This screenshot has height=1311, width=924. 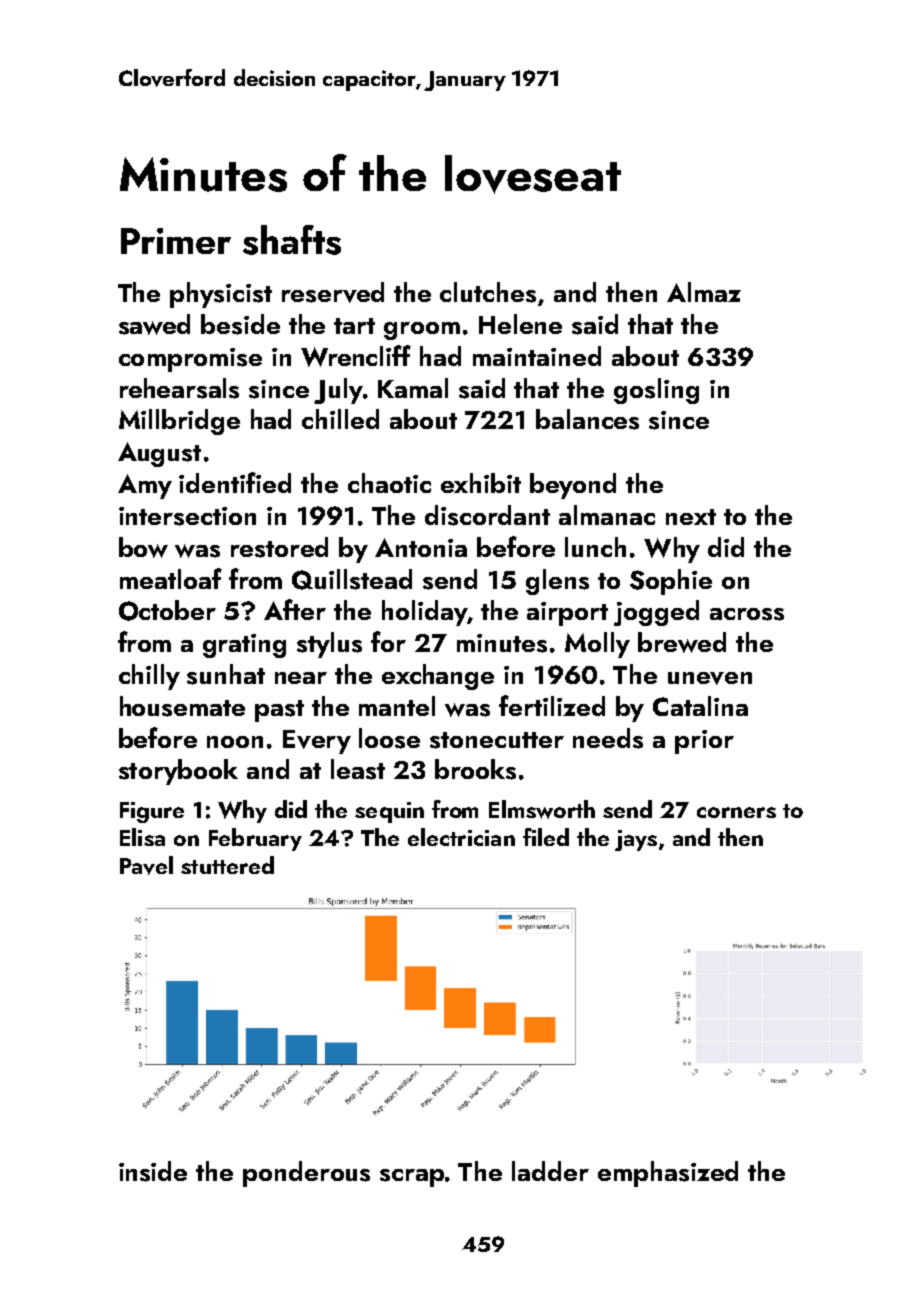 I want to click on stonecutter, so click(x=497, y=740).
